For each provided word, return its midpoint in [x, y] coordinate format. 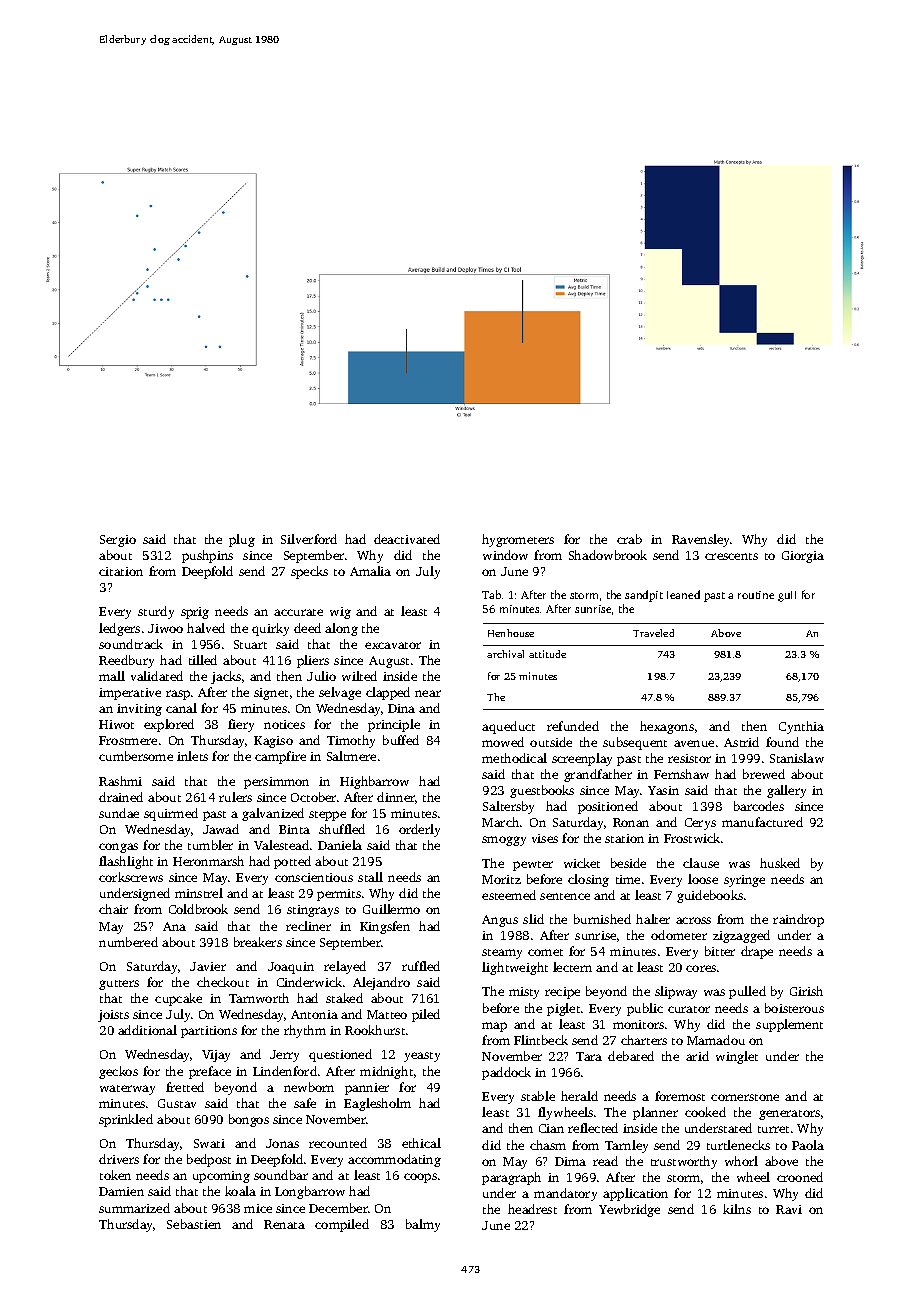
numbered [128, 942]
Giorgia [803, 557]
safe [305, 1103]
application [635, 1194]
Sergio [118, 541]
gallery [786, 791]
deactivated [407, 539]
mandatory [565, 1194]
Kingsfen [385, 927]
